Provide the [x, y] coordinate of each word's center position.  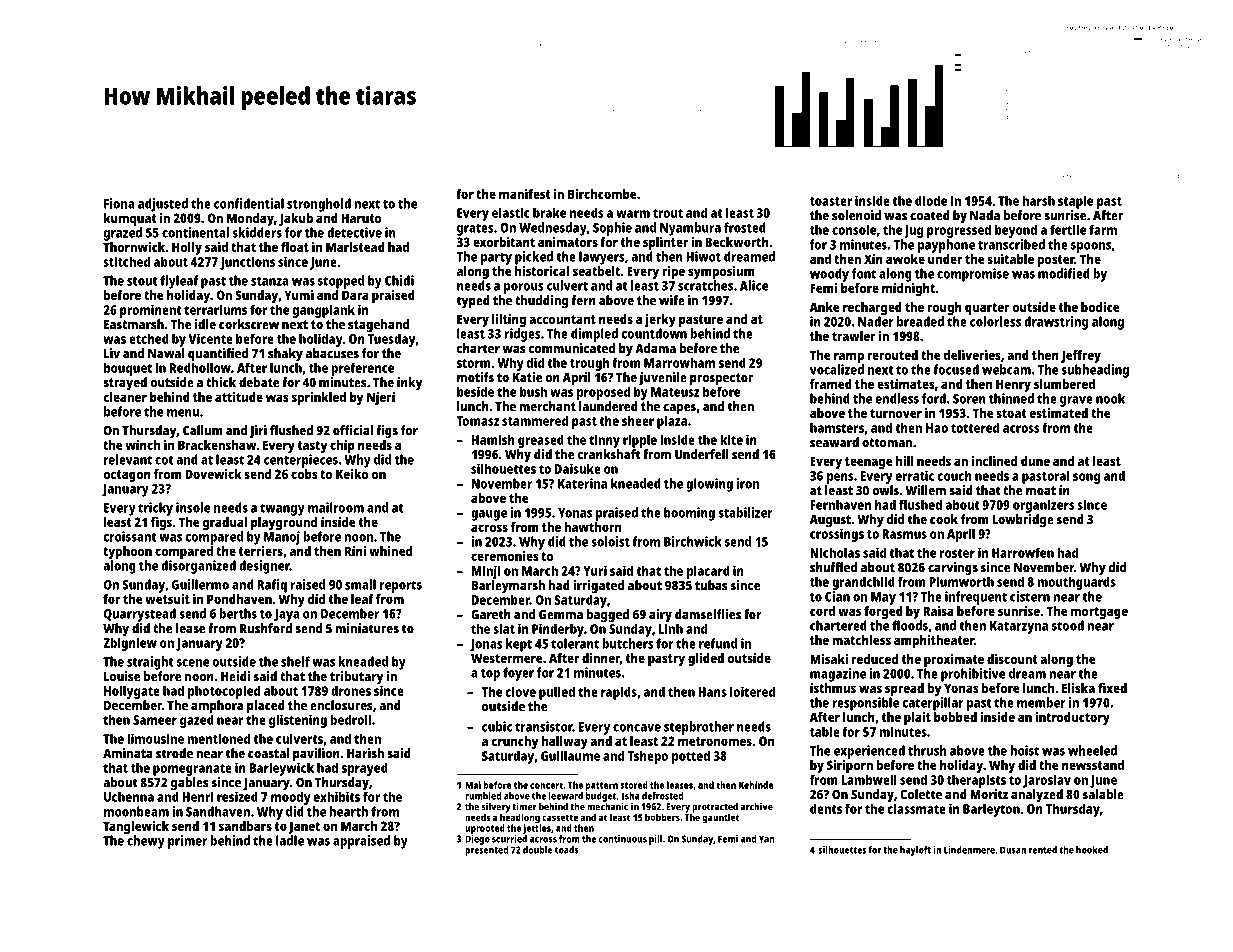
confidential [249, 203]
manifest [525, 194]
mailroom [336, 507]
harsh [1038, 200]
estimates [906, 384]
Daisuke [578, 468]
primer [187, 842]
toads [567, 850]
